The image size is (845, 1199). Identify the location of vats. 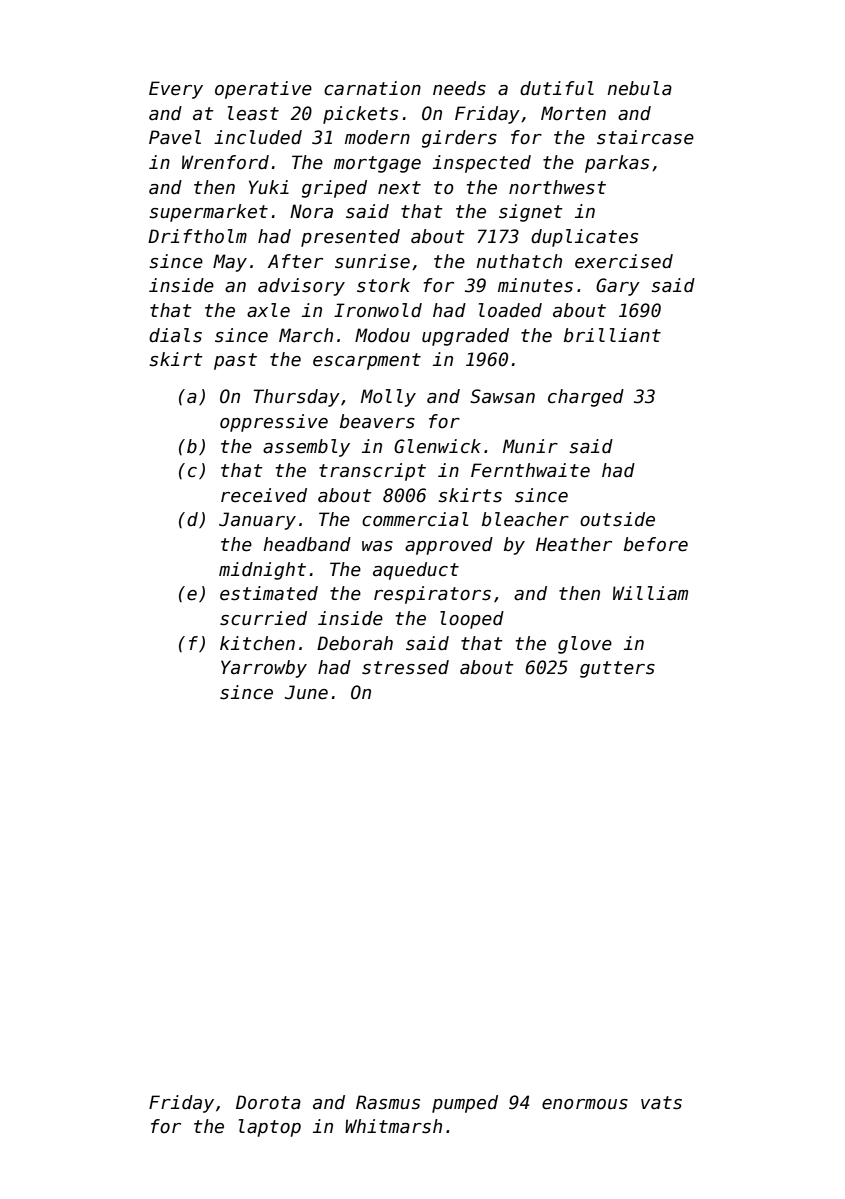
(661, 1103).
